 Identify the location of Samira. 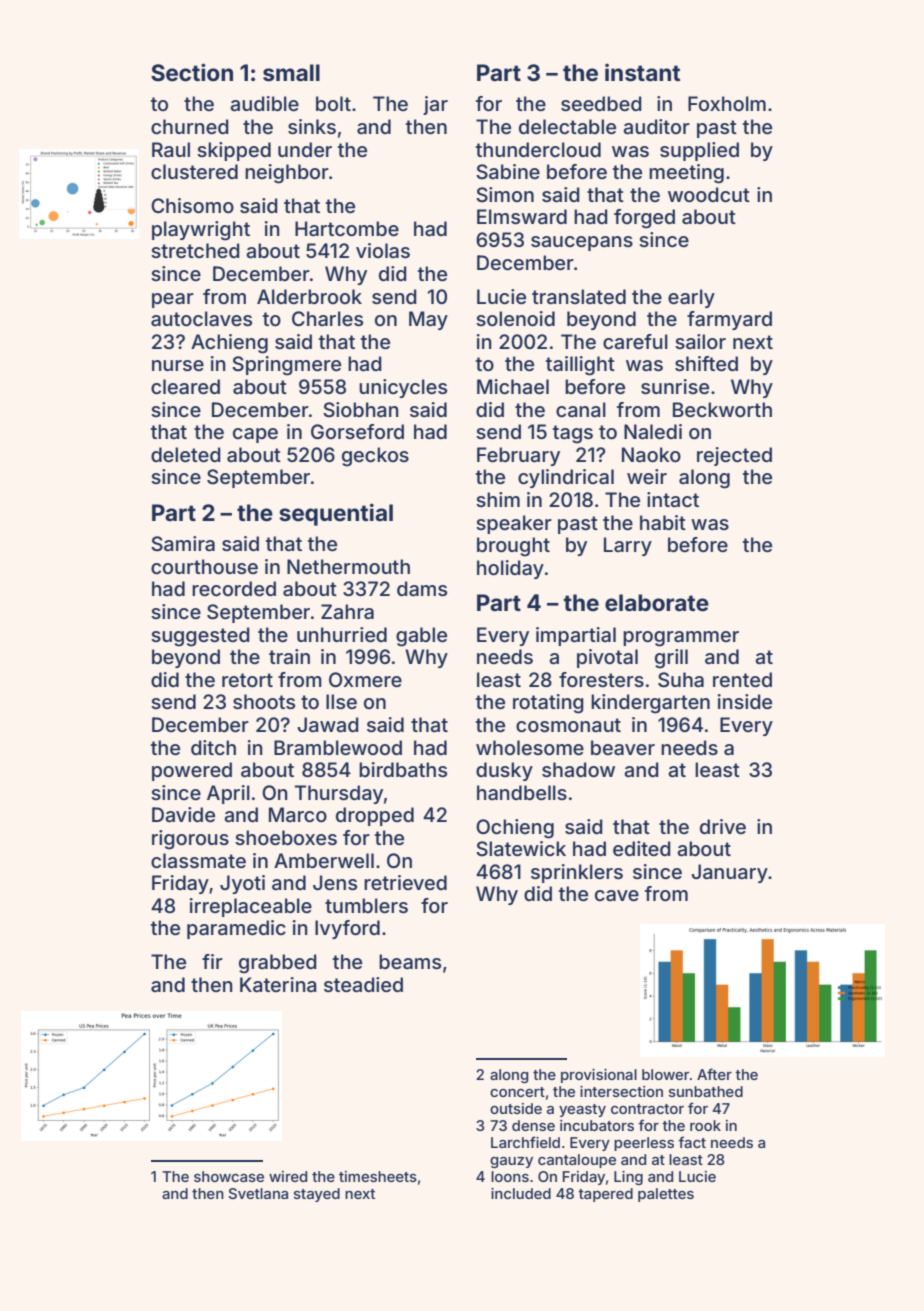
(183, 543).
